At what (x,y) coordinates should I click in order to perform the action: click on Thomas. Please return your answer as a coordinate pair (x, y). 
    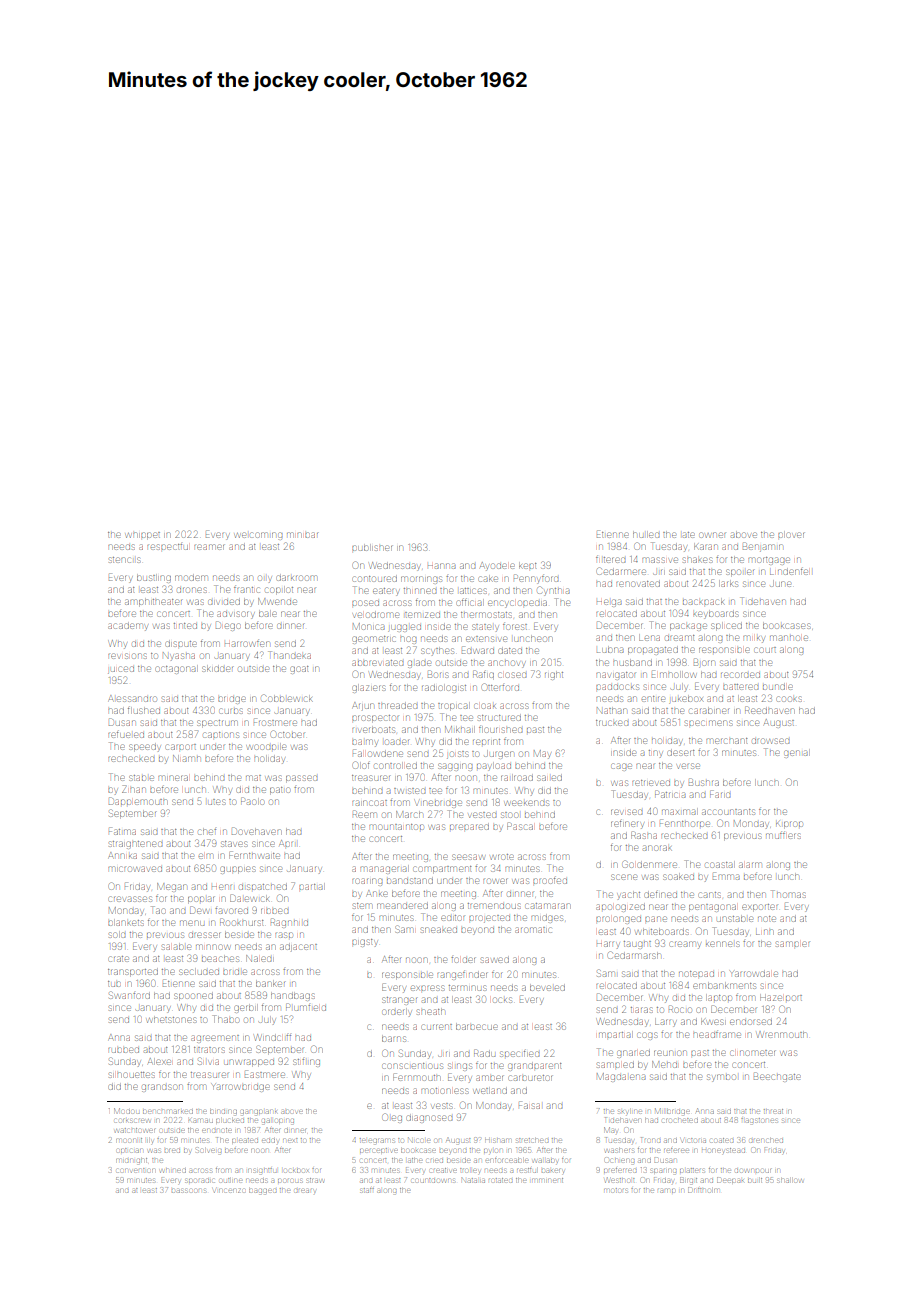
    Looking at the image, I should click on (788, 894).
